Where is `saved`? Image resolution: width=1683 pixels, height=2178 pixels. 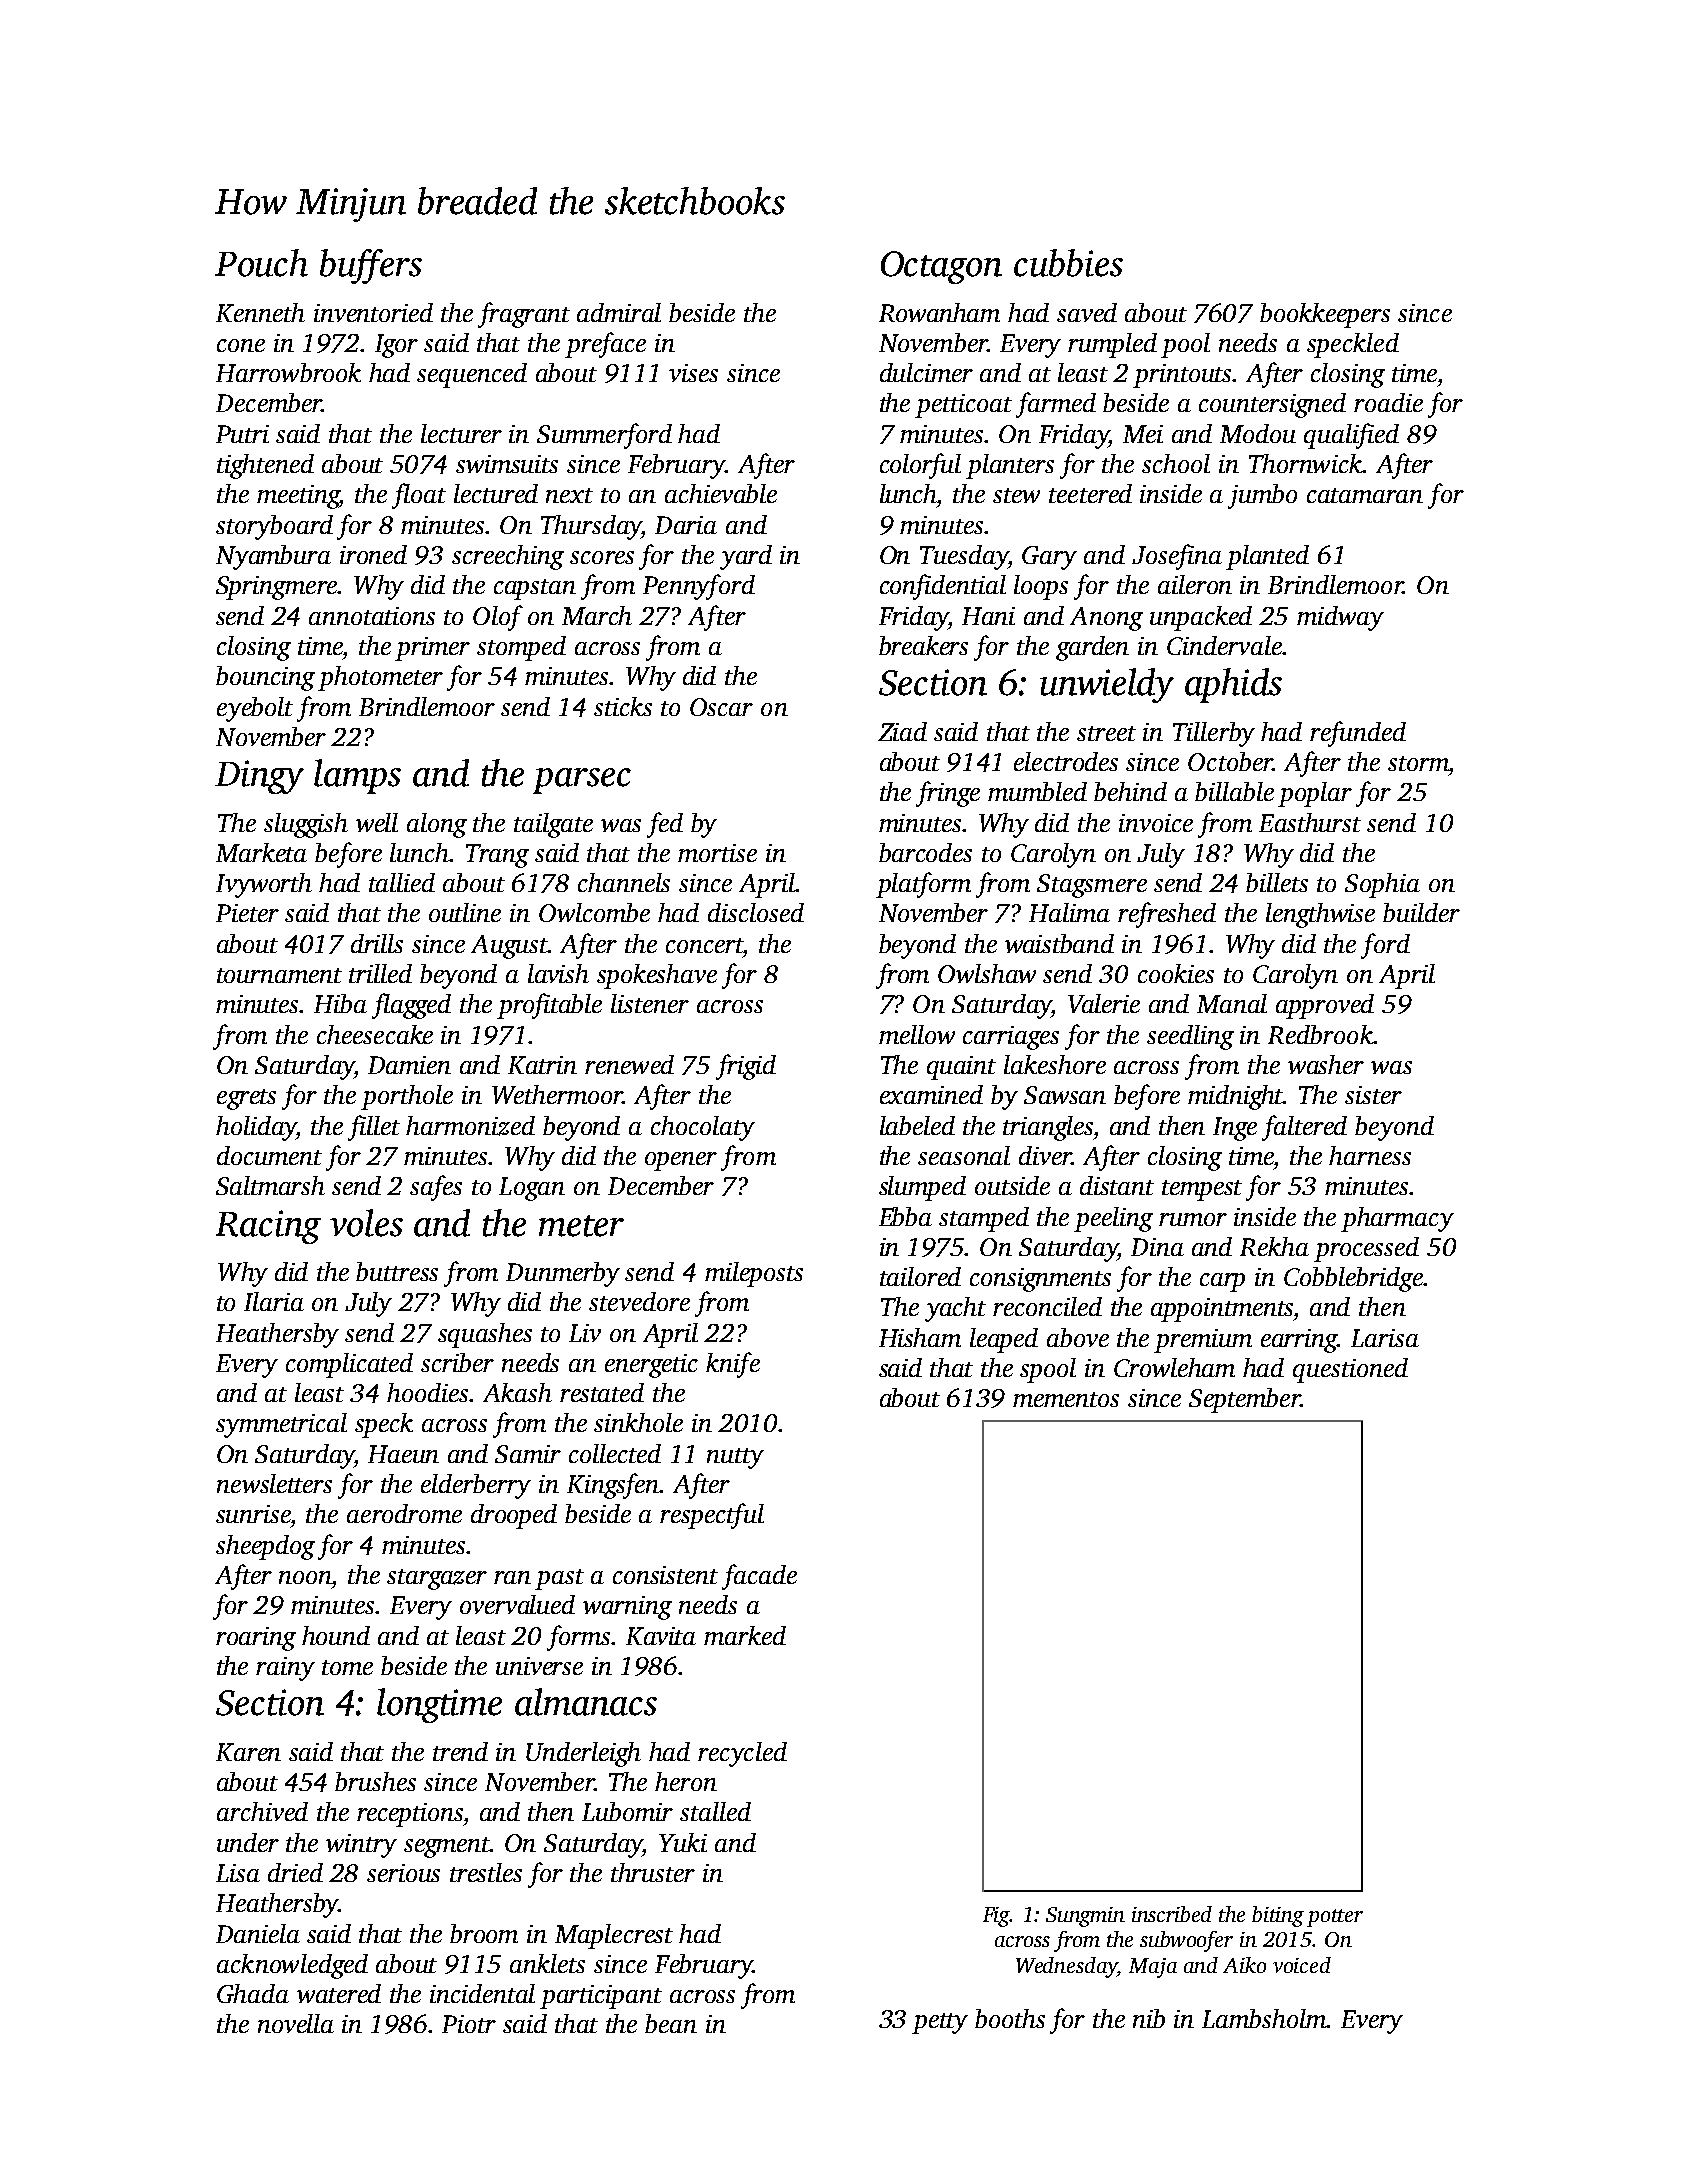 saved is located at coordinates (1087, 312).
